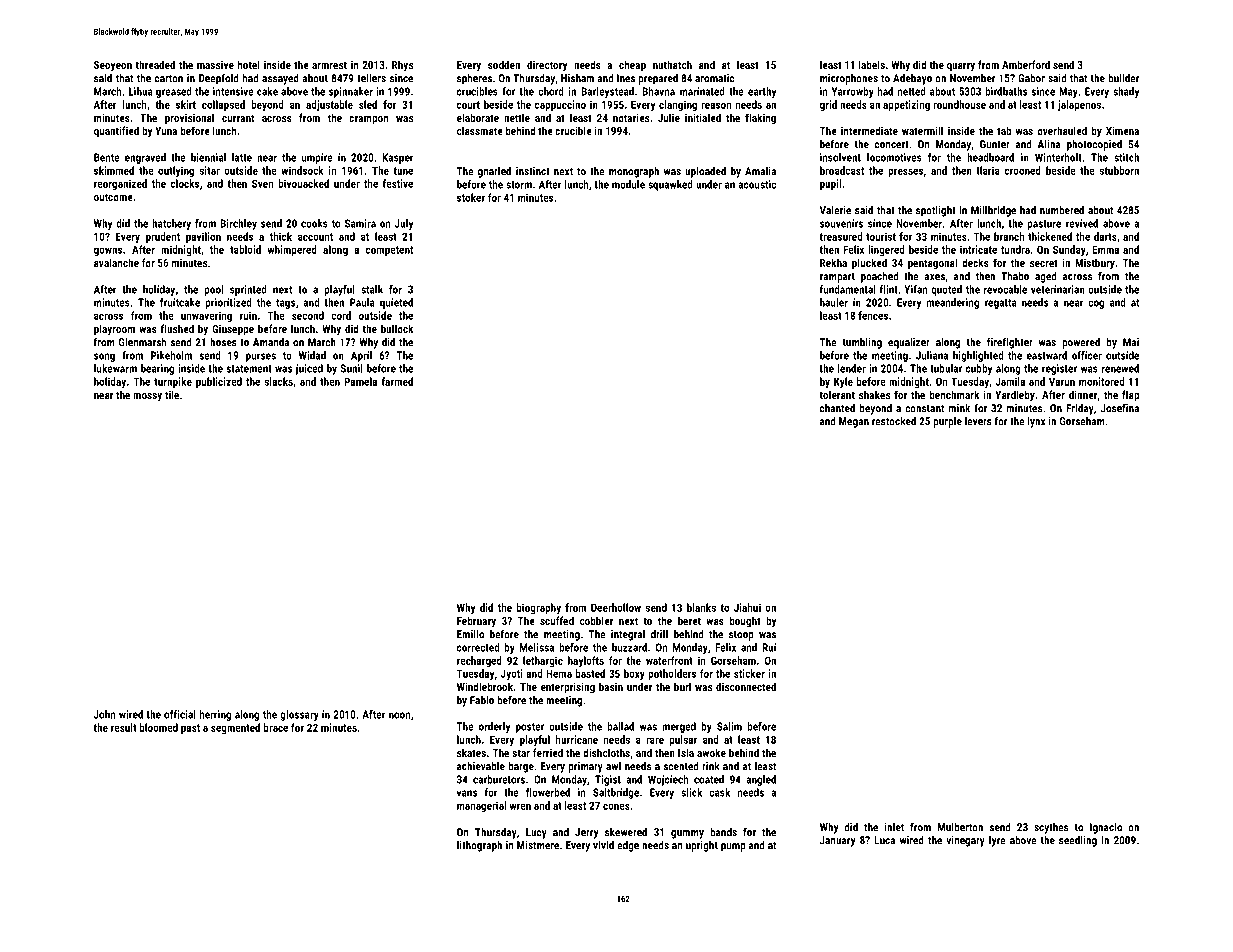 The image size is (1233, 952). What do you see at coordinates (616, 607) in the image?
I see `Deerhollow` at bounding box center [616, 607].
